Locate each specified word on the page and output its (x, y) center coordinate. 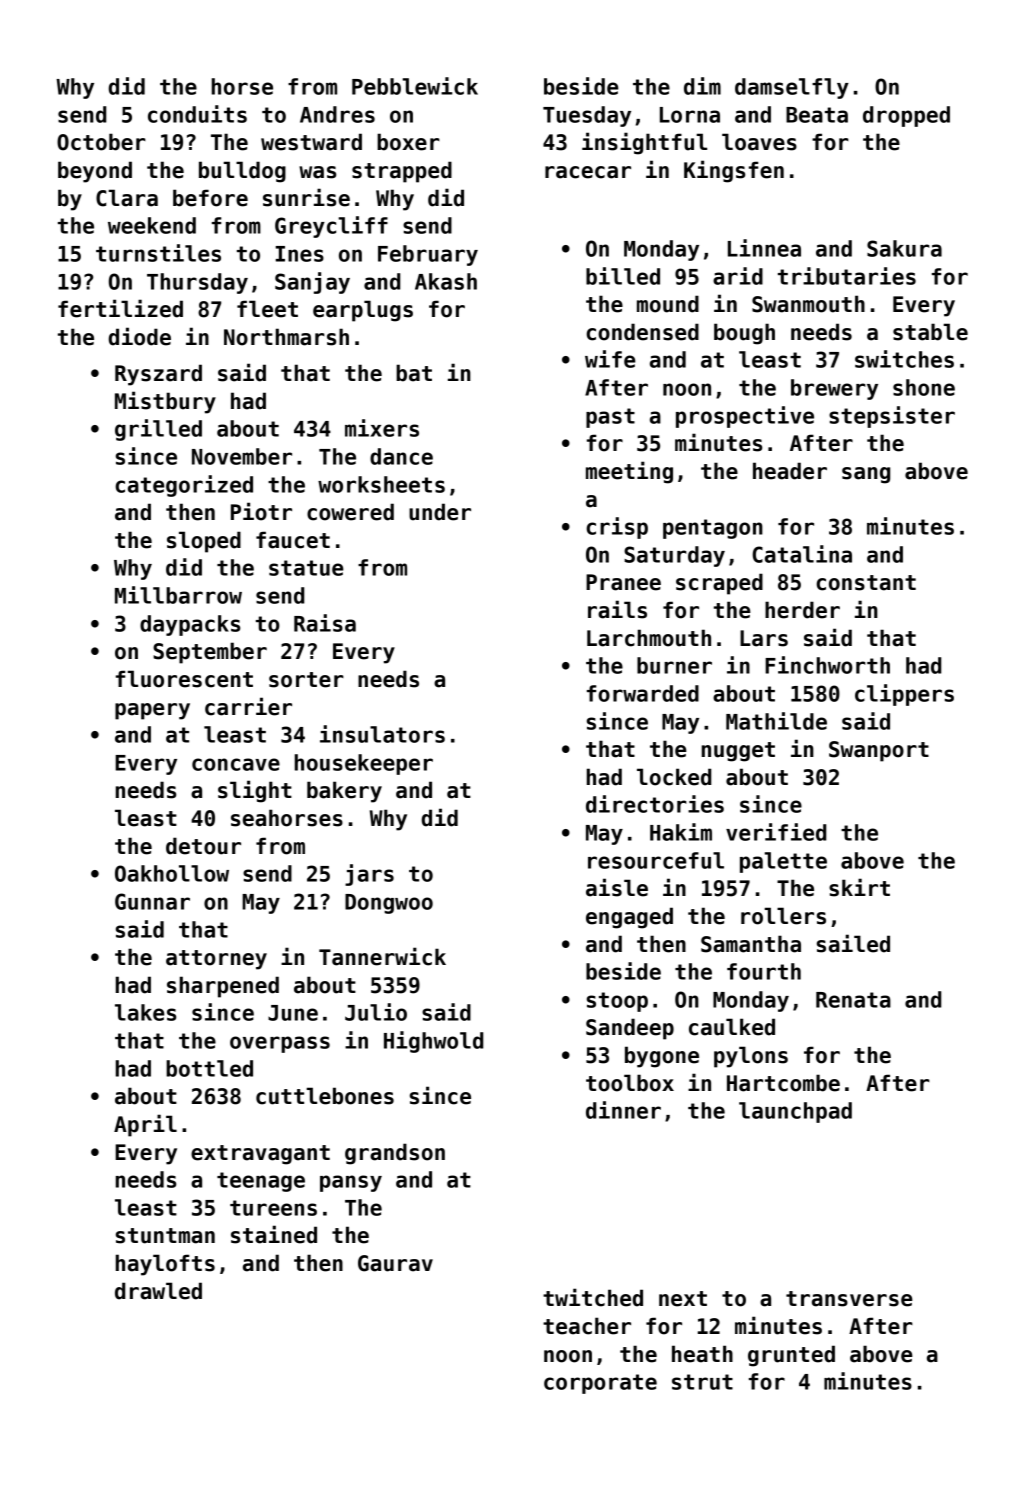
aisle (617, 887)
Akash (446, 281)
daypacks (190, 625)
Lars (764, 638)
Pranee (623, 582)
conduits (197, 114)
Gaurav (395, 1263)
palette (783, 862)
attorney (216, 960)
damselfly (792, 88)
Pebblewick (415, 86)
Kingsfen (734, 171)
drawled (158, 1291)
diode (140, 336)
